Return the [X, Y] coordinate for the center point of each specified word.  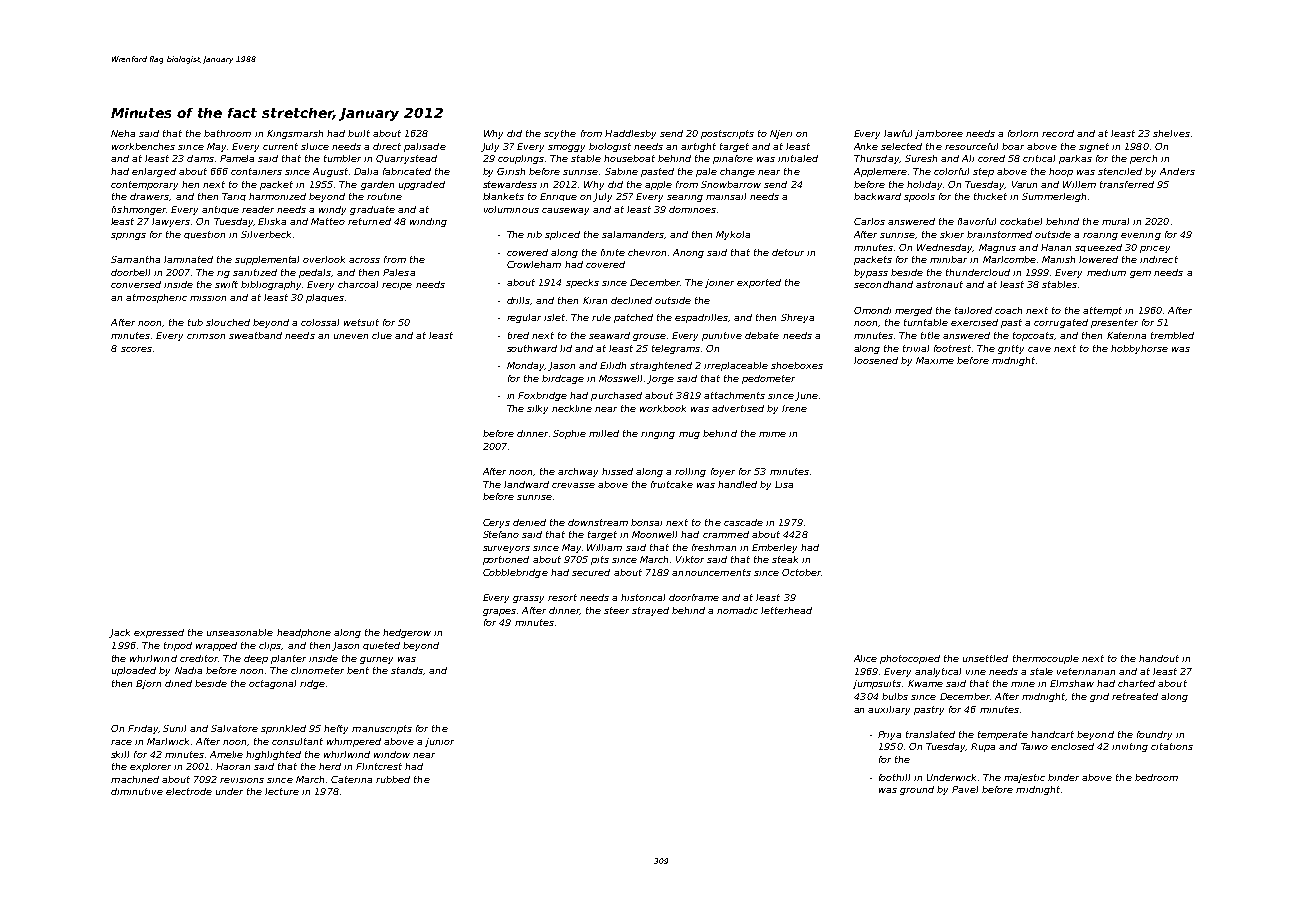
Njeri [781, 134]
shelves [1171, 133]
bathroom [227, 133]
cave [1039, 349]
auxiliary [889, 710]
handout [1159, 658]
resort [562, 597]
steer [616, 610]
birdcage [563, 379]
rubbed [393, 779]
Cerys [496, 523]
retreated [1135, 696]
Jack [119, 633]
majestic [1024, 778]
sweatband [255, 335]
